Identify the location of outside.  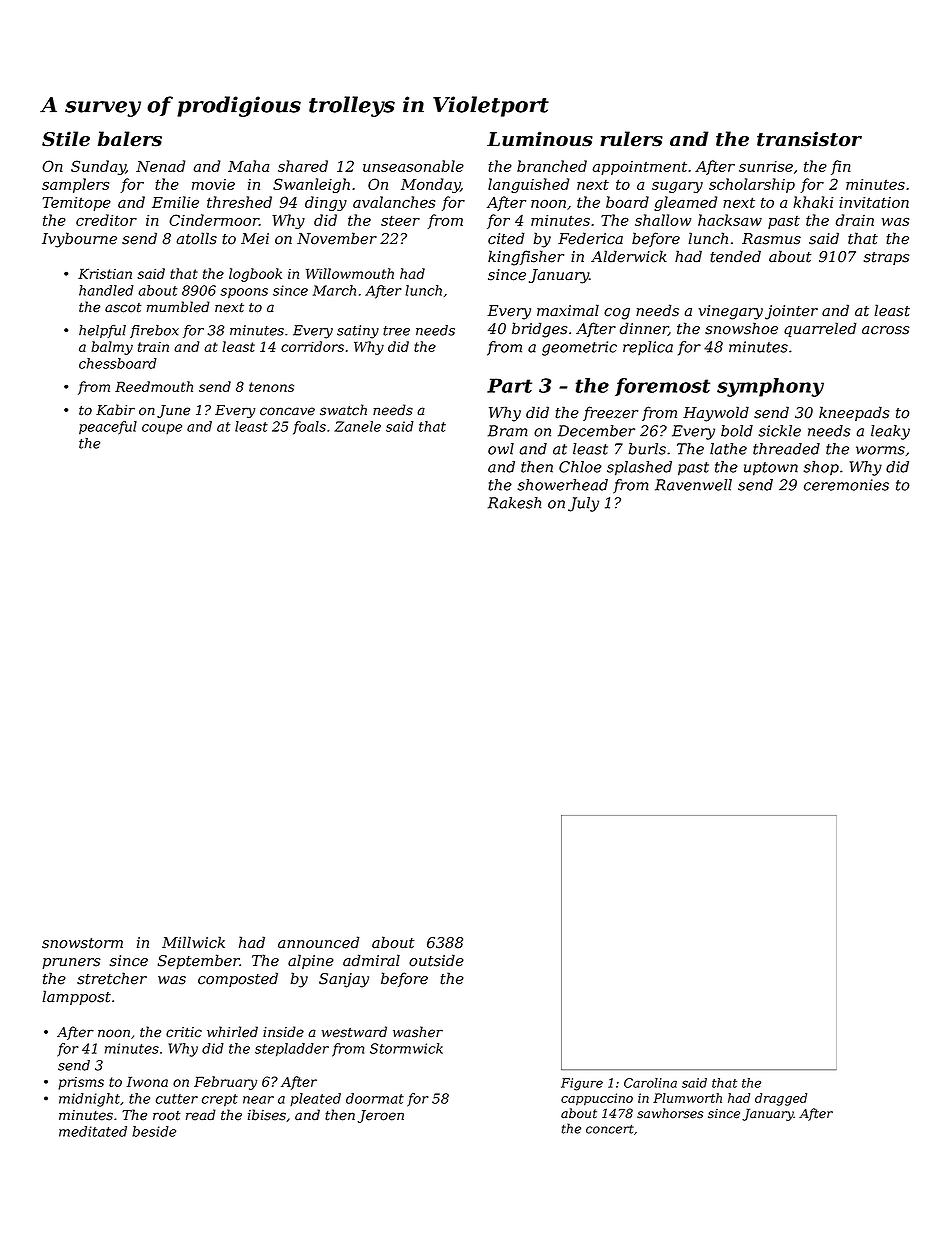
(436, 960).
